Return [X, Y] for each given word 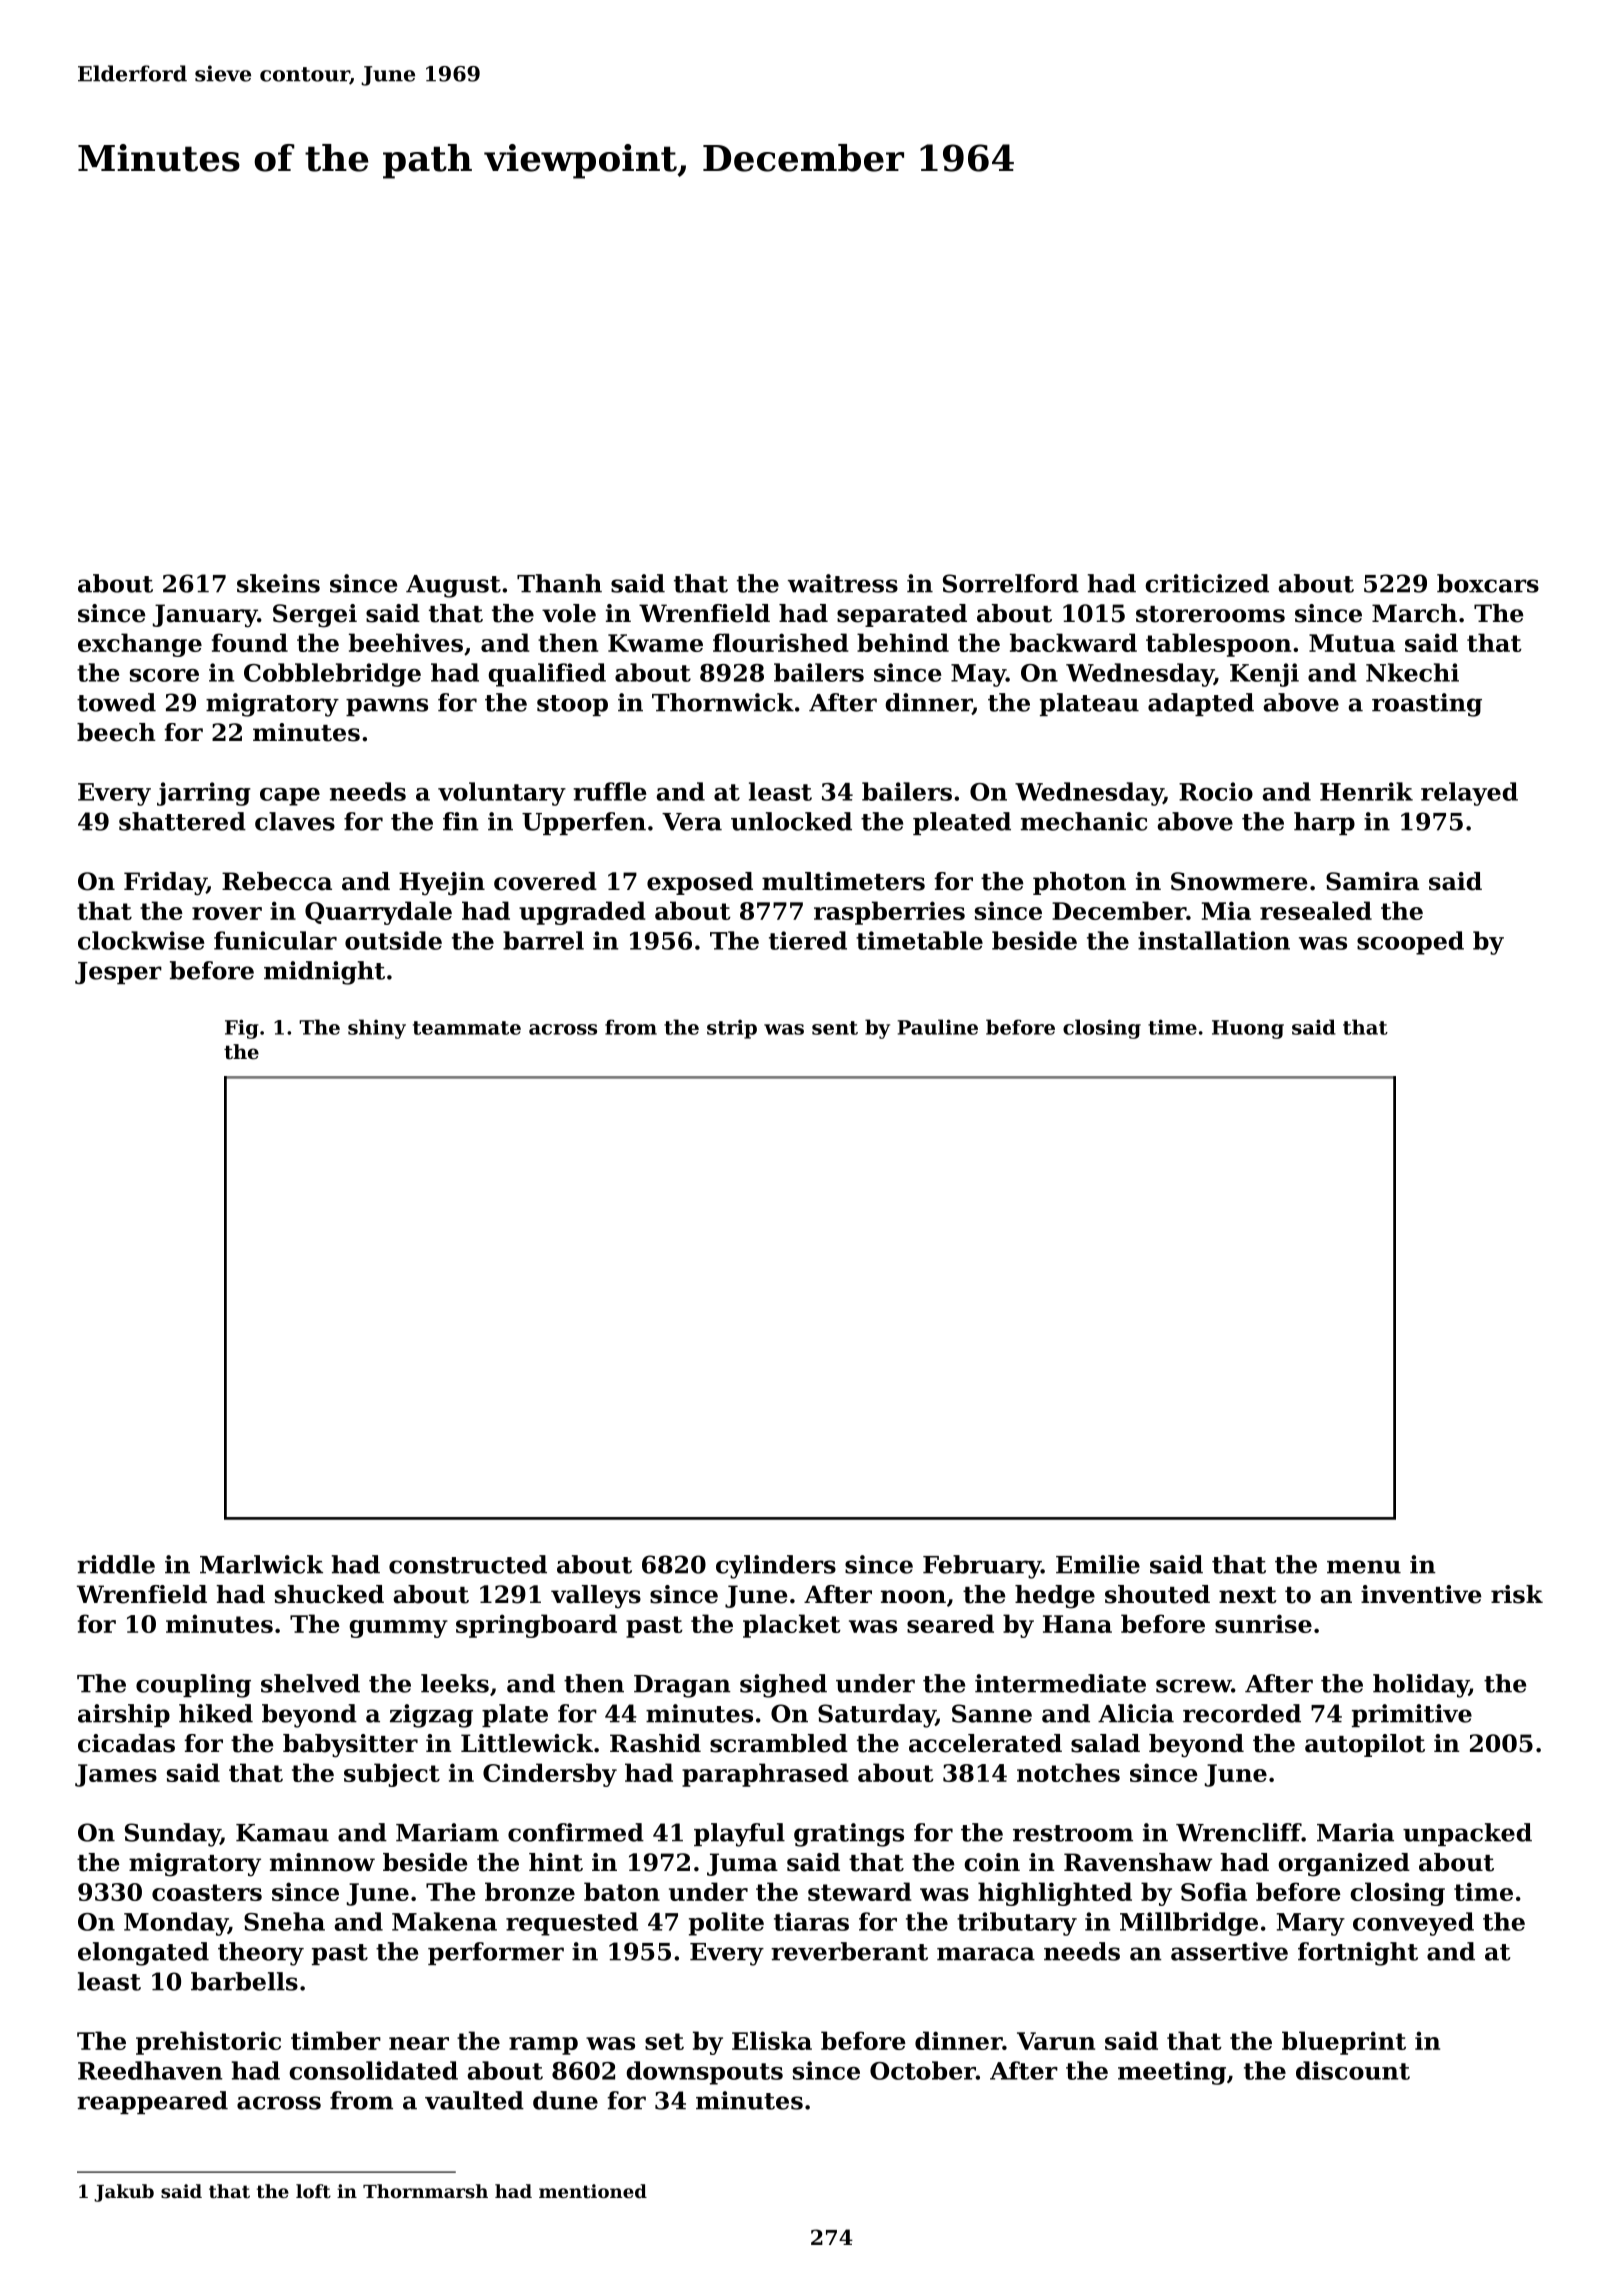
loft [313, 2191]
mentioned [593, 2191]
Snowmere [1239, 881]
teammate [467, 1028]
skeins [278, 583]
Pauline [938, 1027]
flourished [781, 642]
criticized [1207, 583]
